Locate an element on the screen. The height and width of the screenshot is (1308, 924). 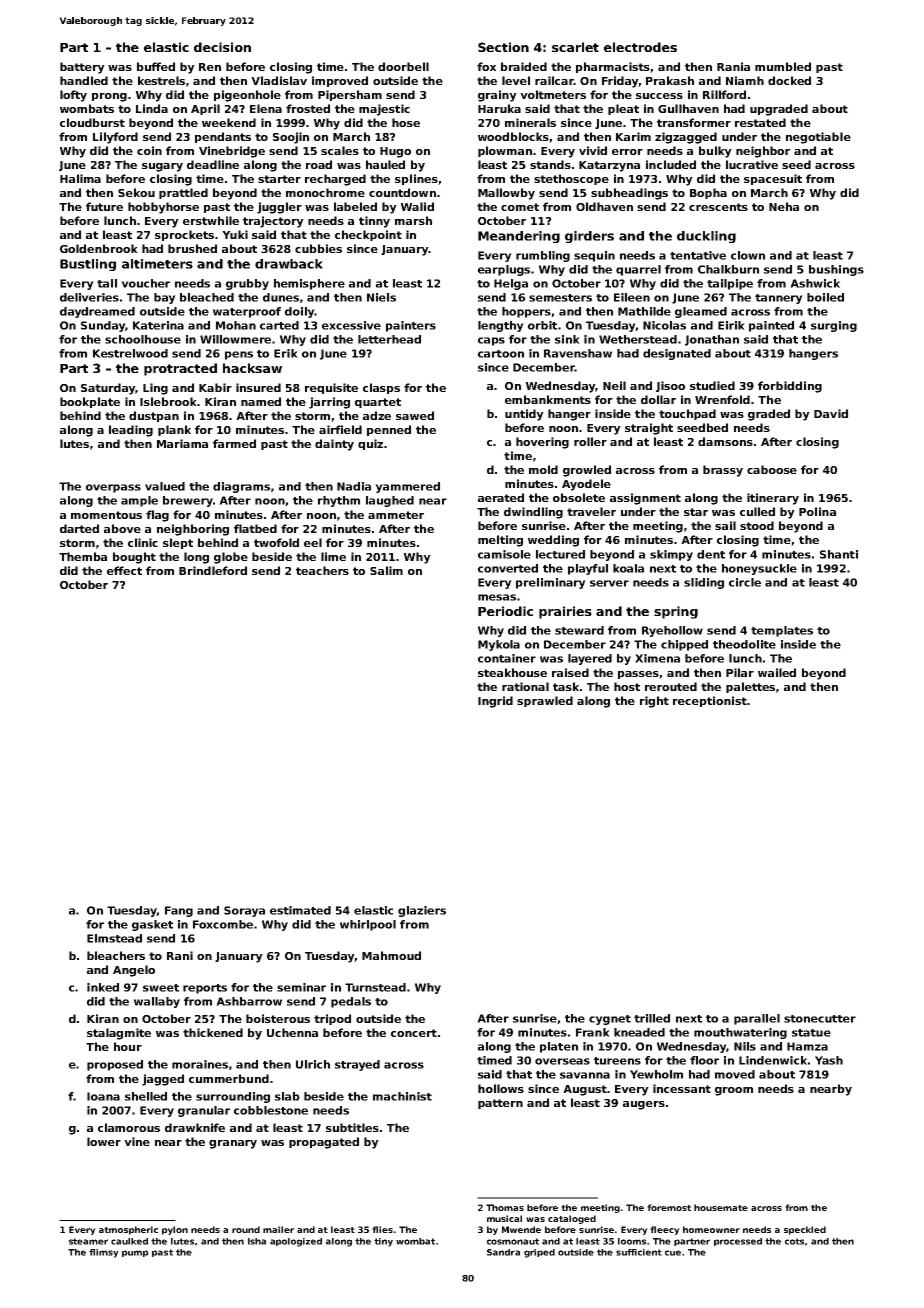
receptionist is located at coordinates (710, 701).
